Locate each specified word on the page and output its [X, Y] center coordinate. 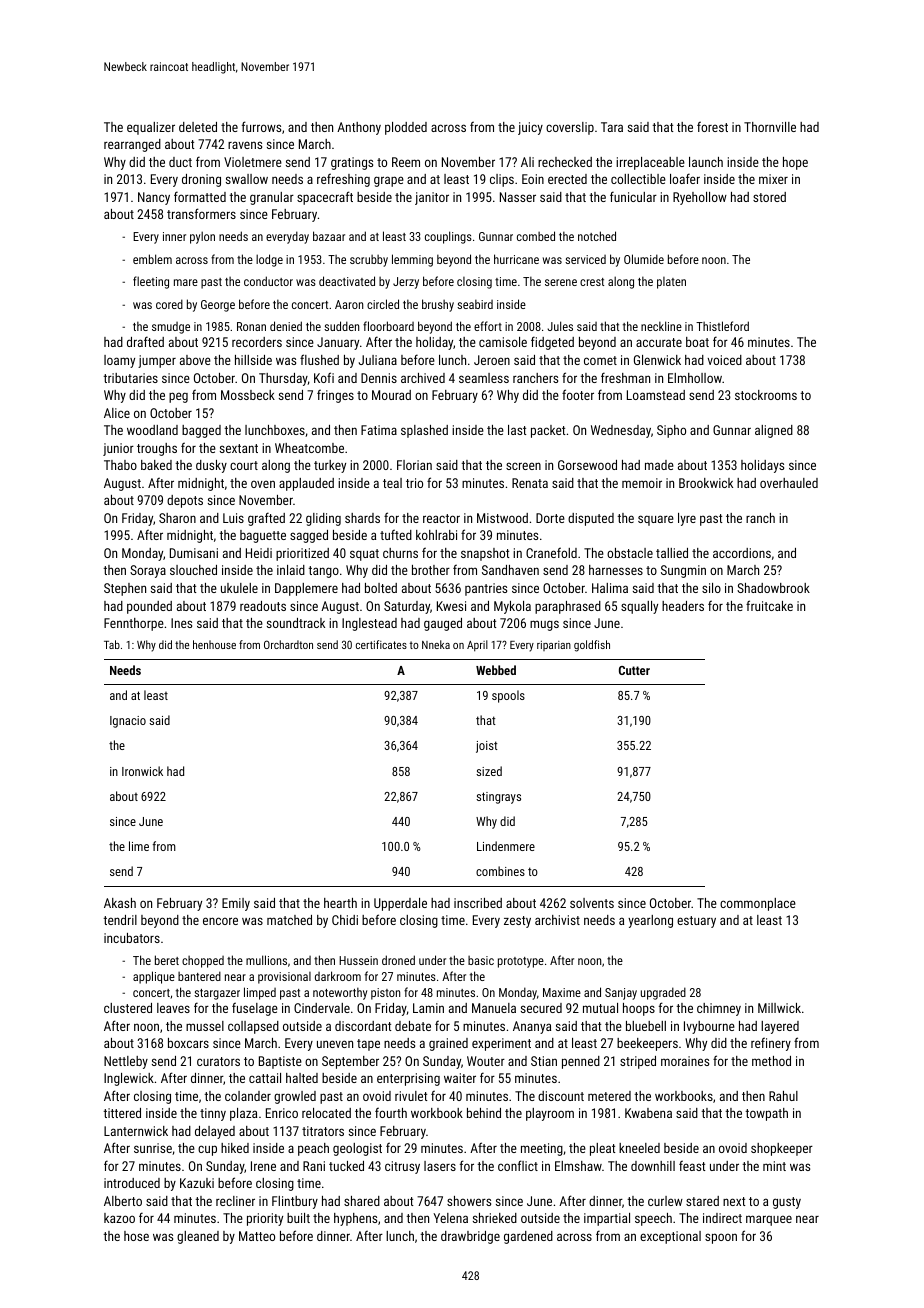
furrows [261, 126]
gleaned [198, 1237]
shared [362, 1201]
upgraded [663, 993]
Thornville [770, 127]
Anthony [359, 128]
